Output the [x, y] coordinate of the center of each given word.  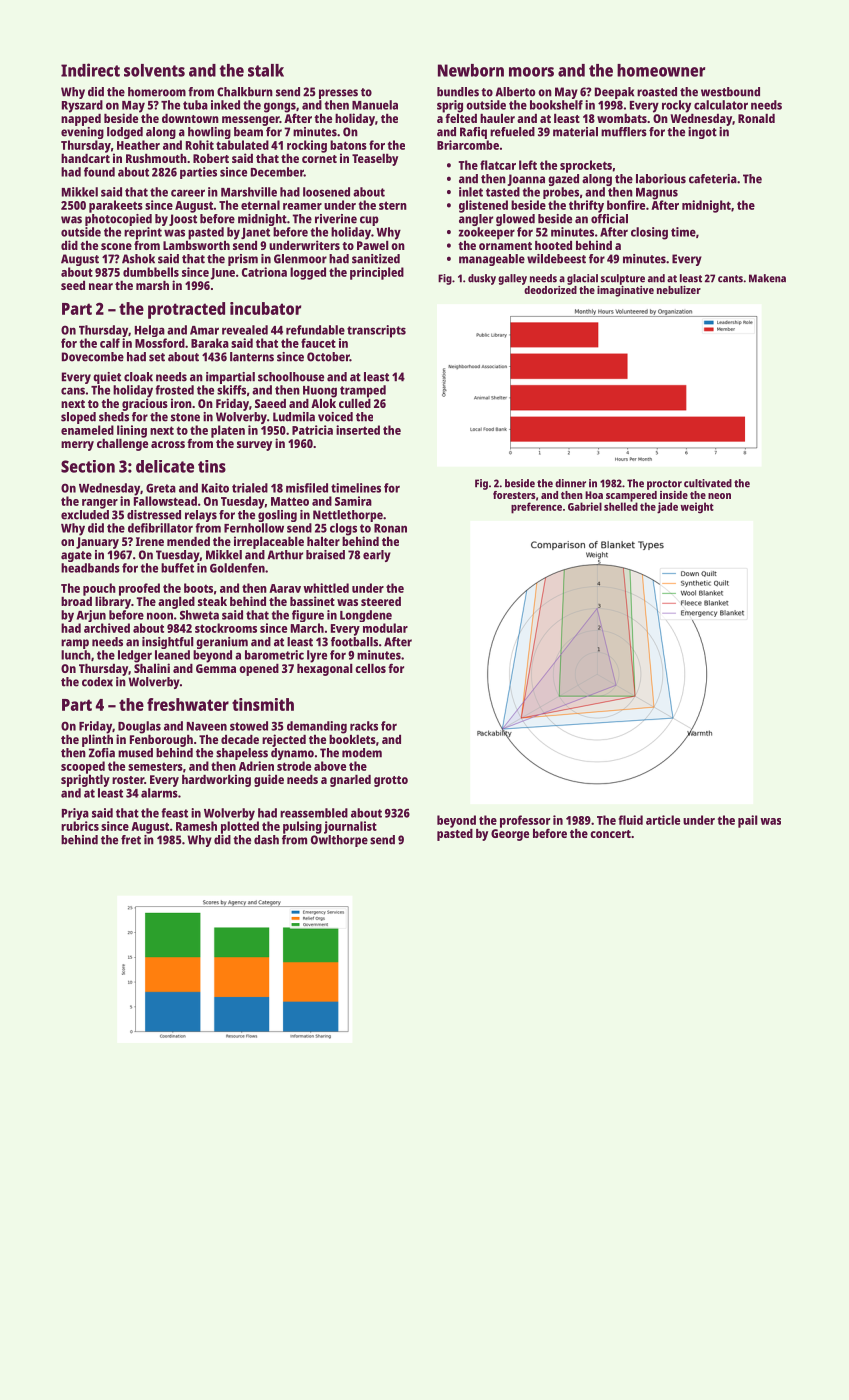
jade [667, 508]
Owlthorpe [339, 841]
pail [748, 821]
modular [385, 628]
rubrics [80, 826]
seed [73, 285]
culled [355, 403]
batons [348, 145]
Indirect [90, 70]
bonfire [626, 205]
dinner [570, 483]
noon [160, 616]
